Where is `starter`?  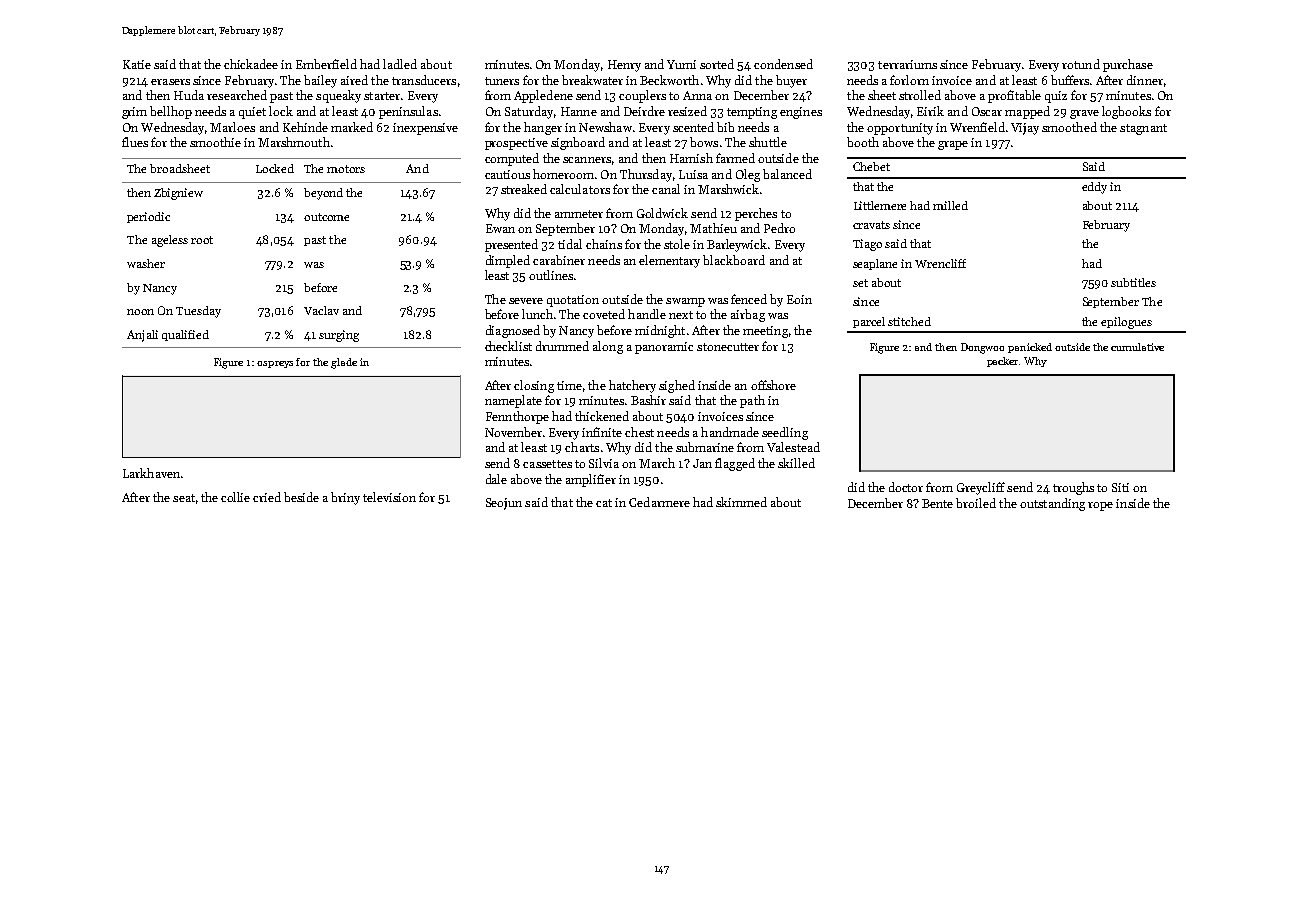 starter is located at coordinates (382, 96).
